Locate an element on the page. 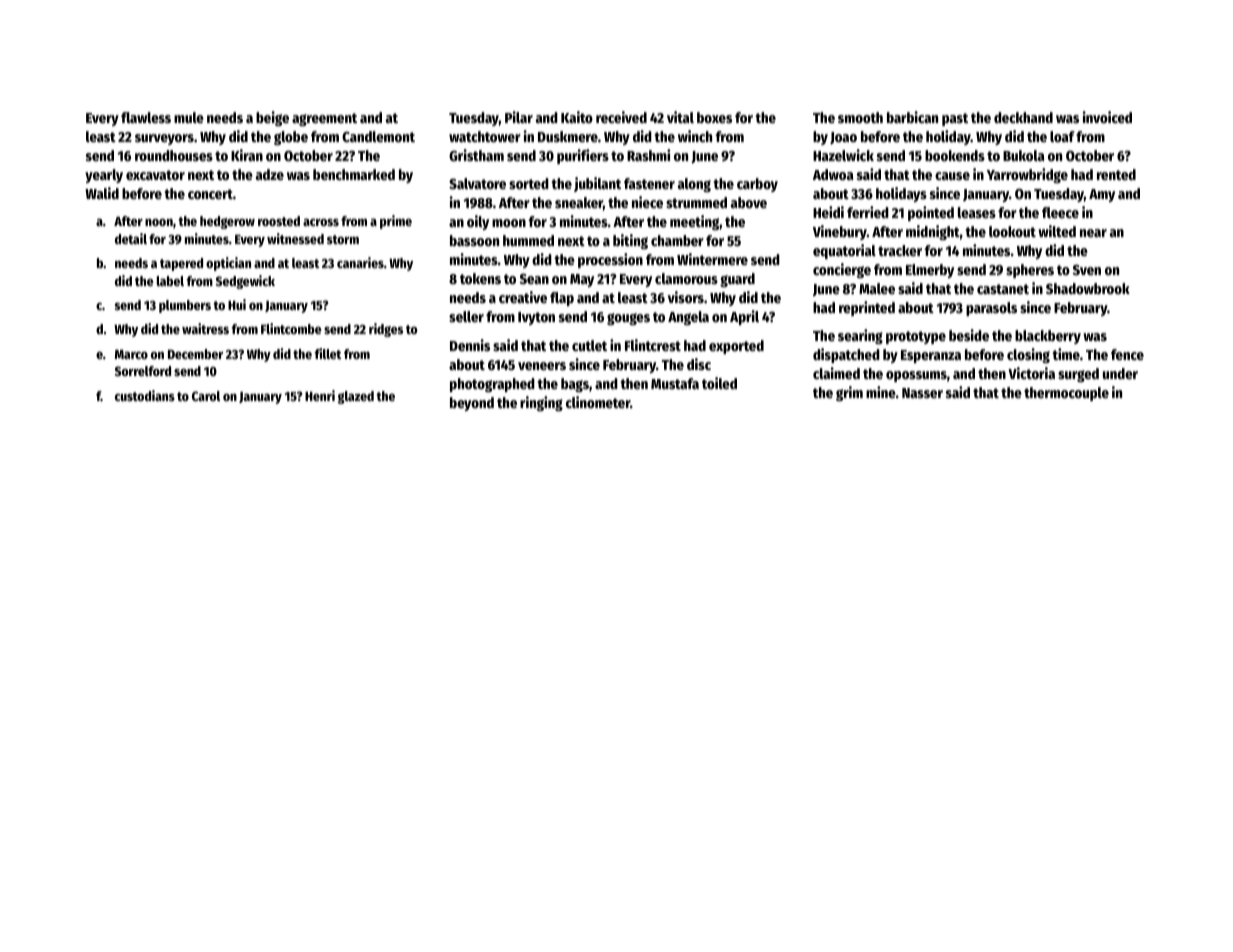  Ivyton is located at coordinates (536, 318).
